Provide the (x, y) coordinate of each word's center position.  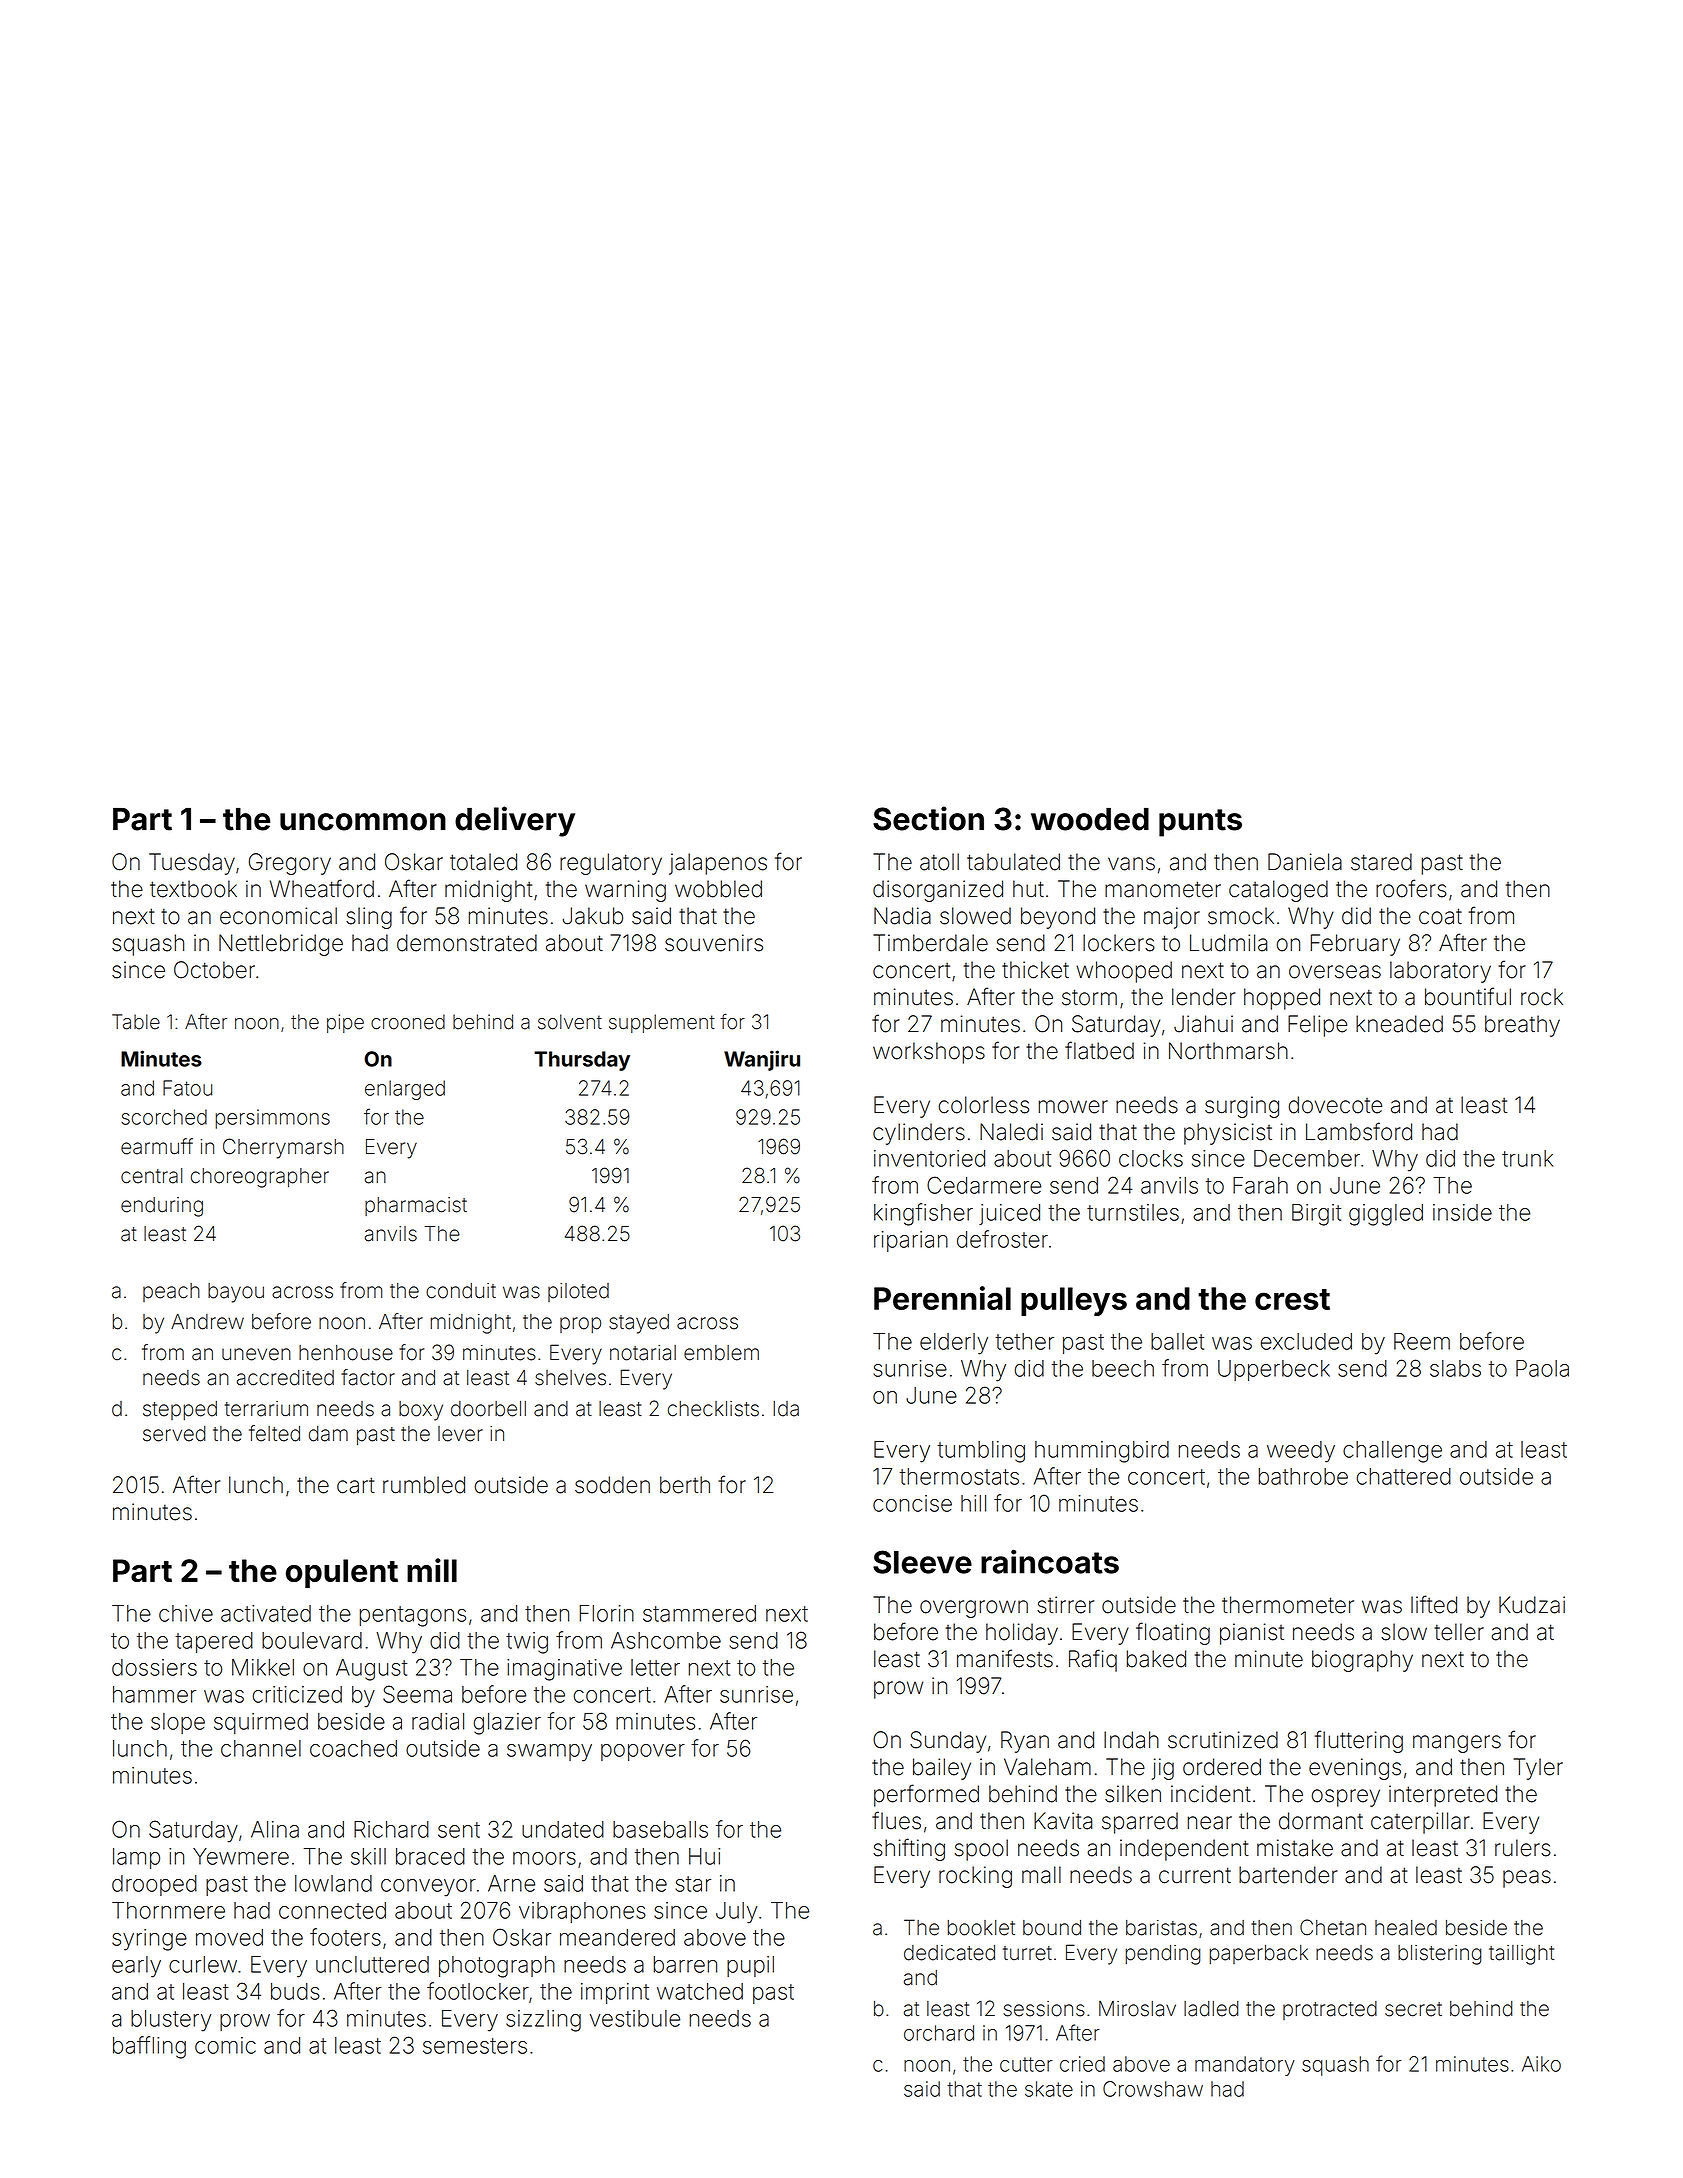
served (174, 1434)
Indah (1131, 1740)
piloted (578, 1292)
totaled (483, 862)
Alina (275, 1829)
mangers (1457, 1744)
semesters (475, 2046)
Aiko (1541, 2064)
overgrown (974, 1609)
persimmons (272, 1119)
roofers (1411, 888)
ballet (1177, 1341)
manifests (1005, 1658)
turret (1027, 1953)
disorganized (938, 891)
